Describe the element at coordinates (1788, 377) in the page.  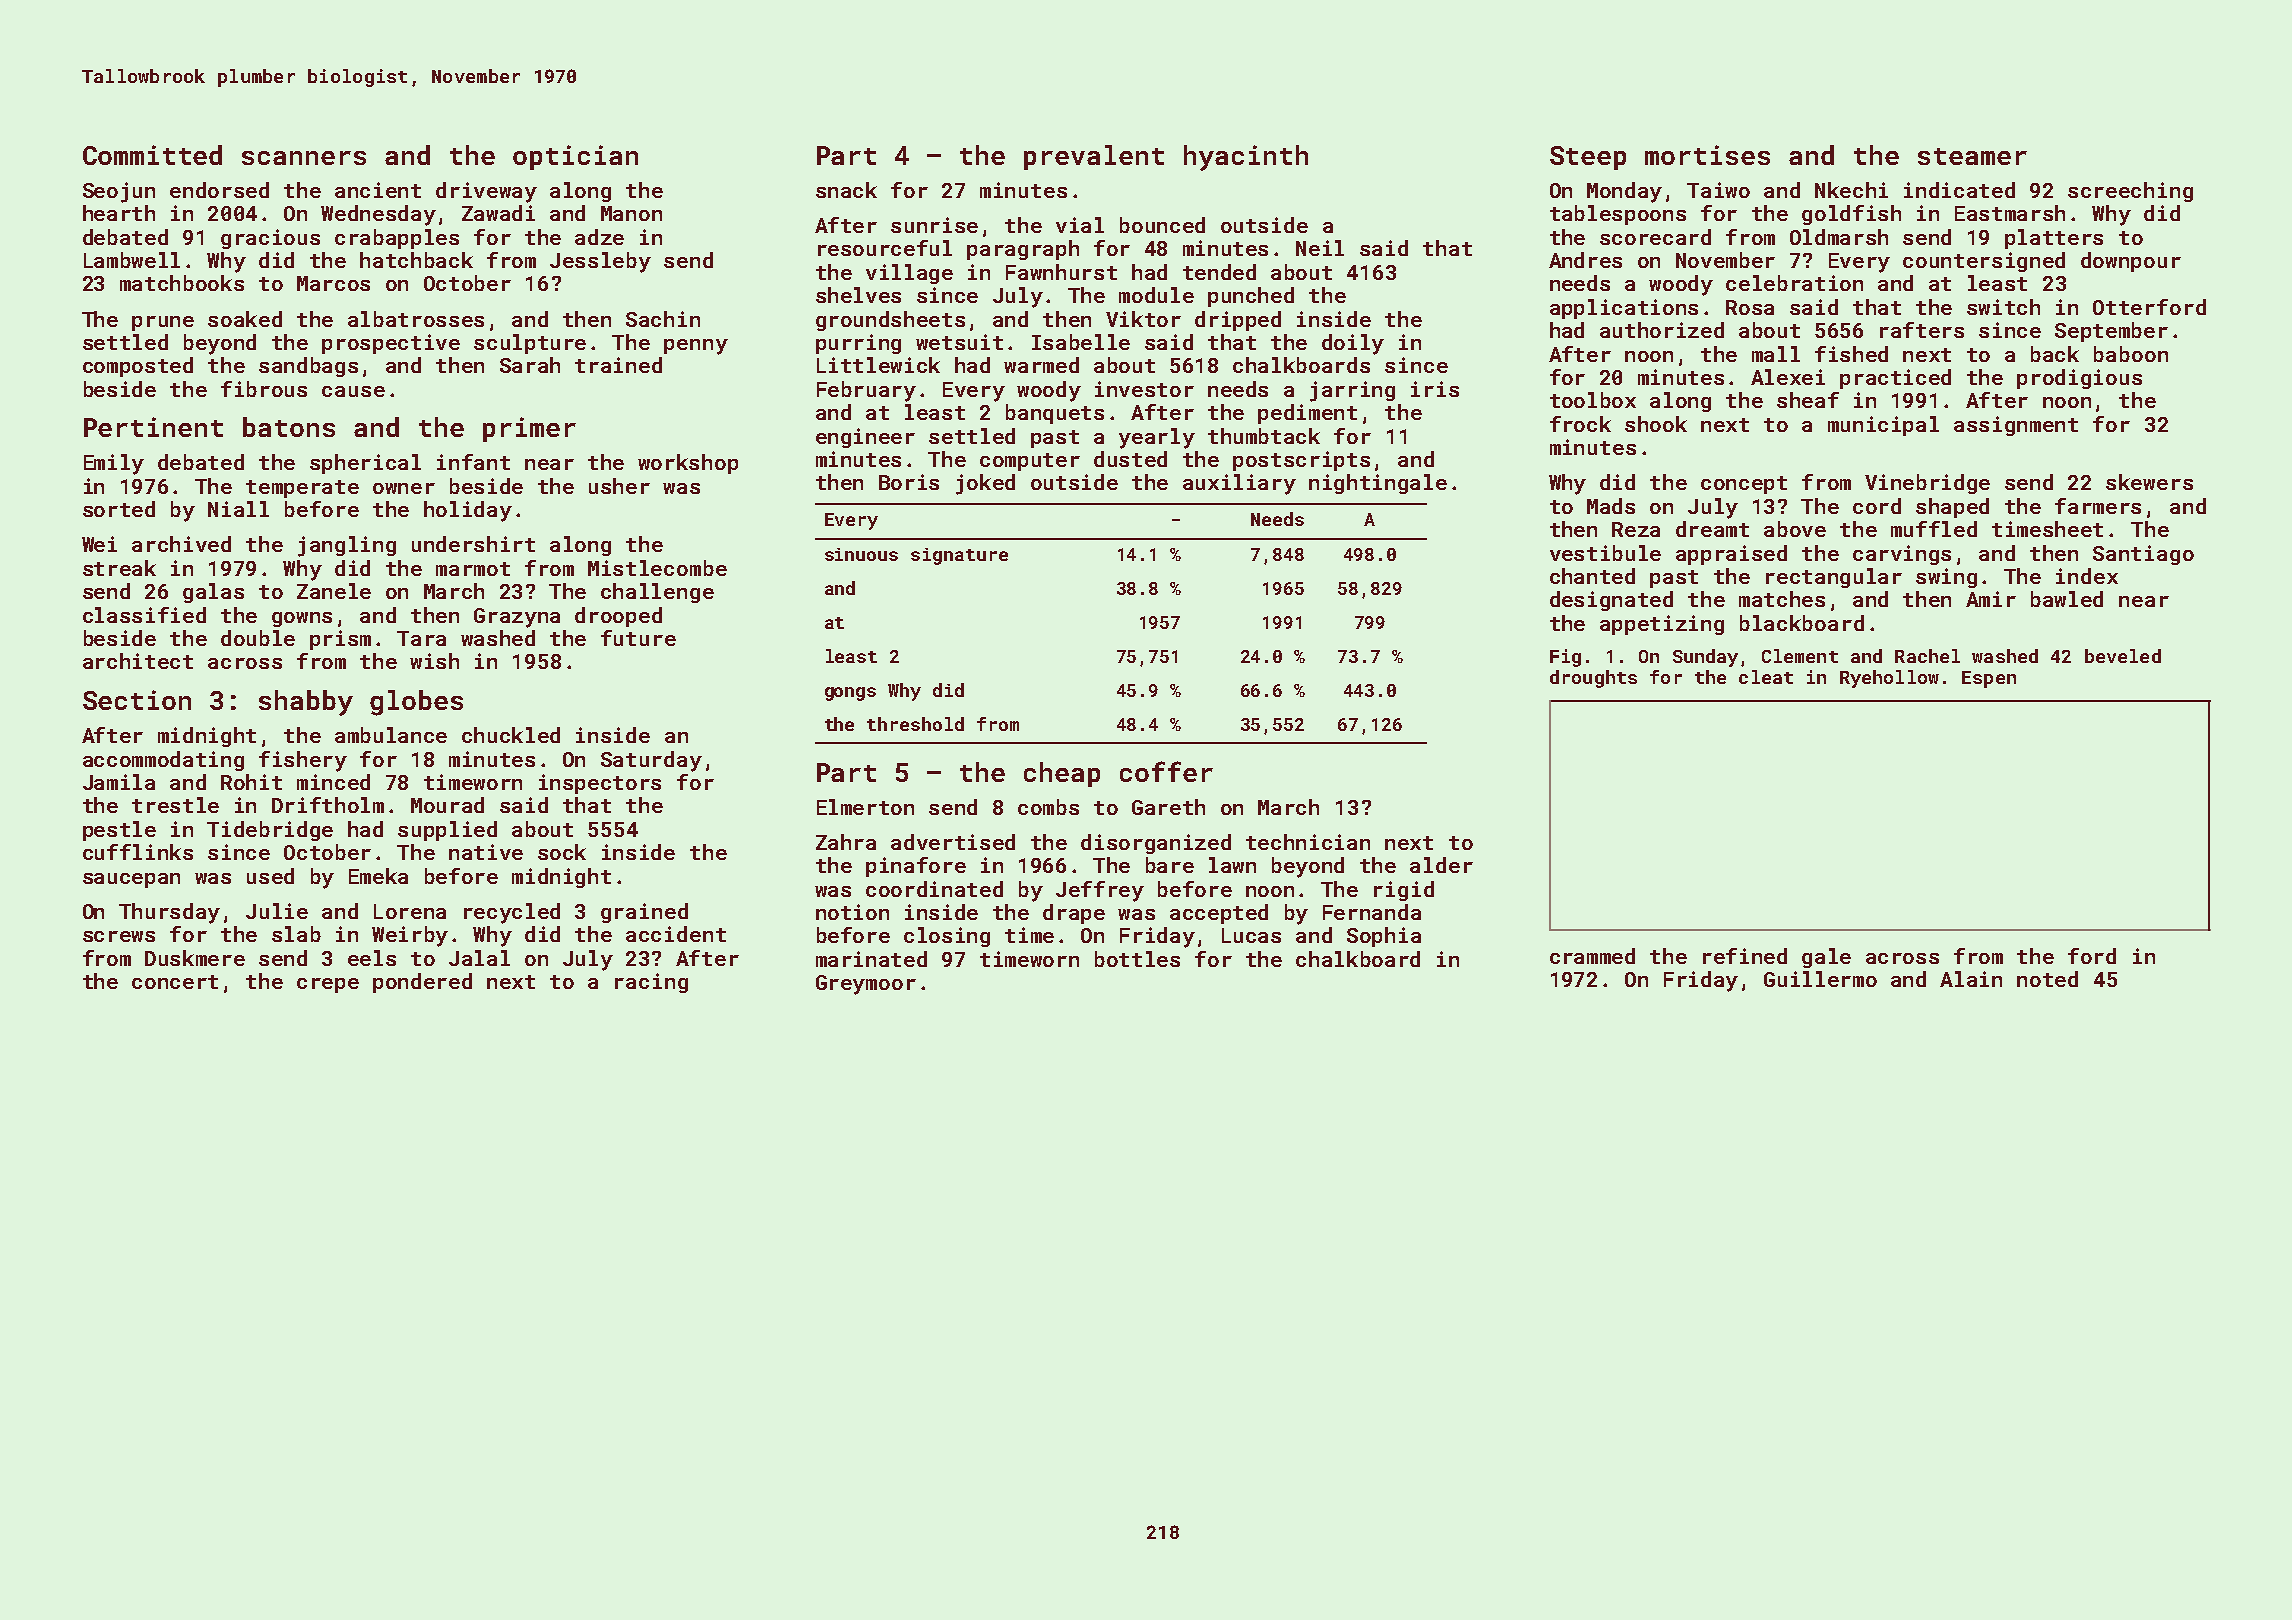
I see `Alexei` at that location.
